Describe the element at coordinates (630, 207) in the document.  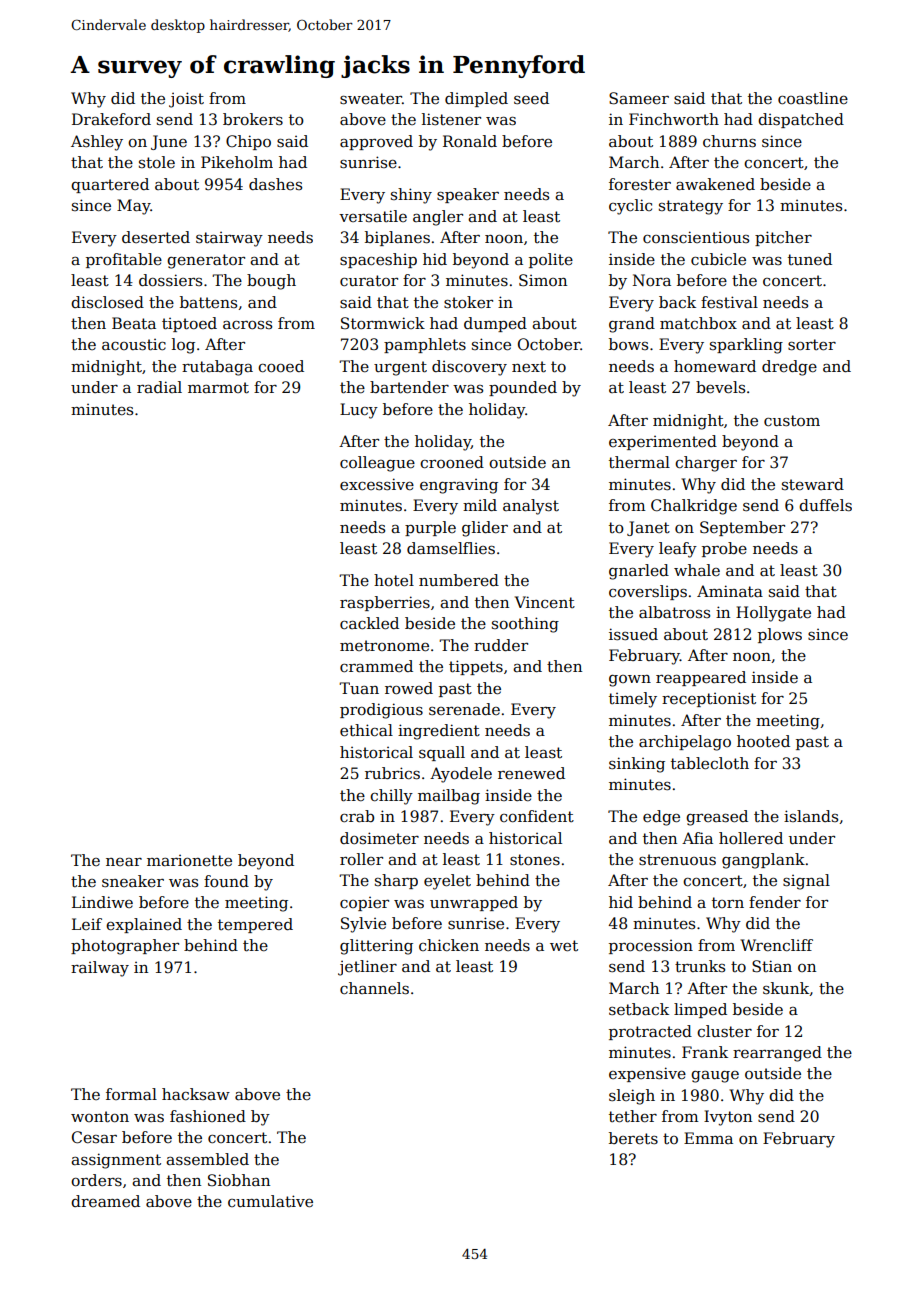
I see `cyclic` at that location.
